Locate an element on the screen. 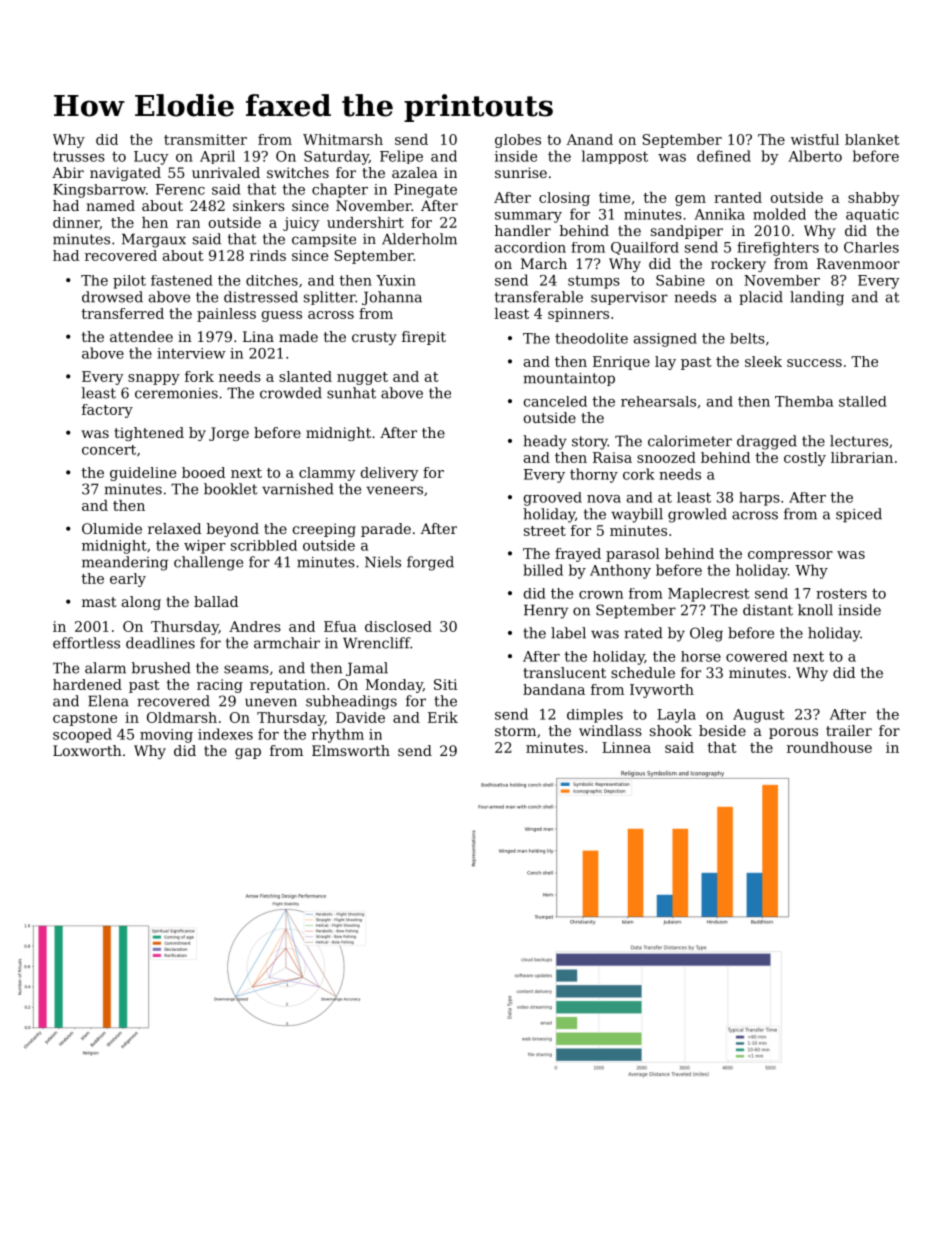 The height and width of the screenshot is (1233, 952). forged is located at coordinates (430, 563).
